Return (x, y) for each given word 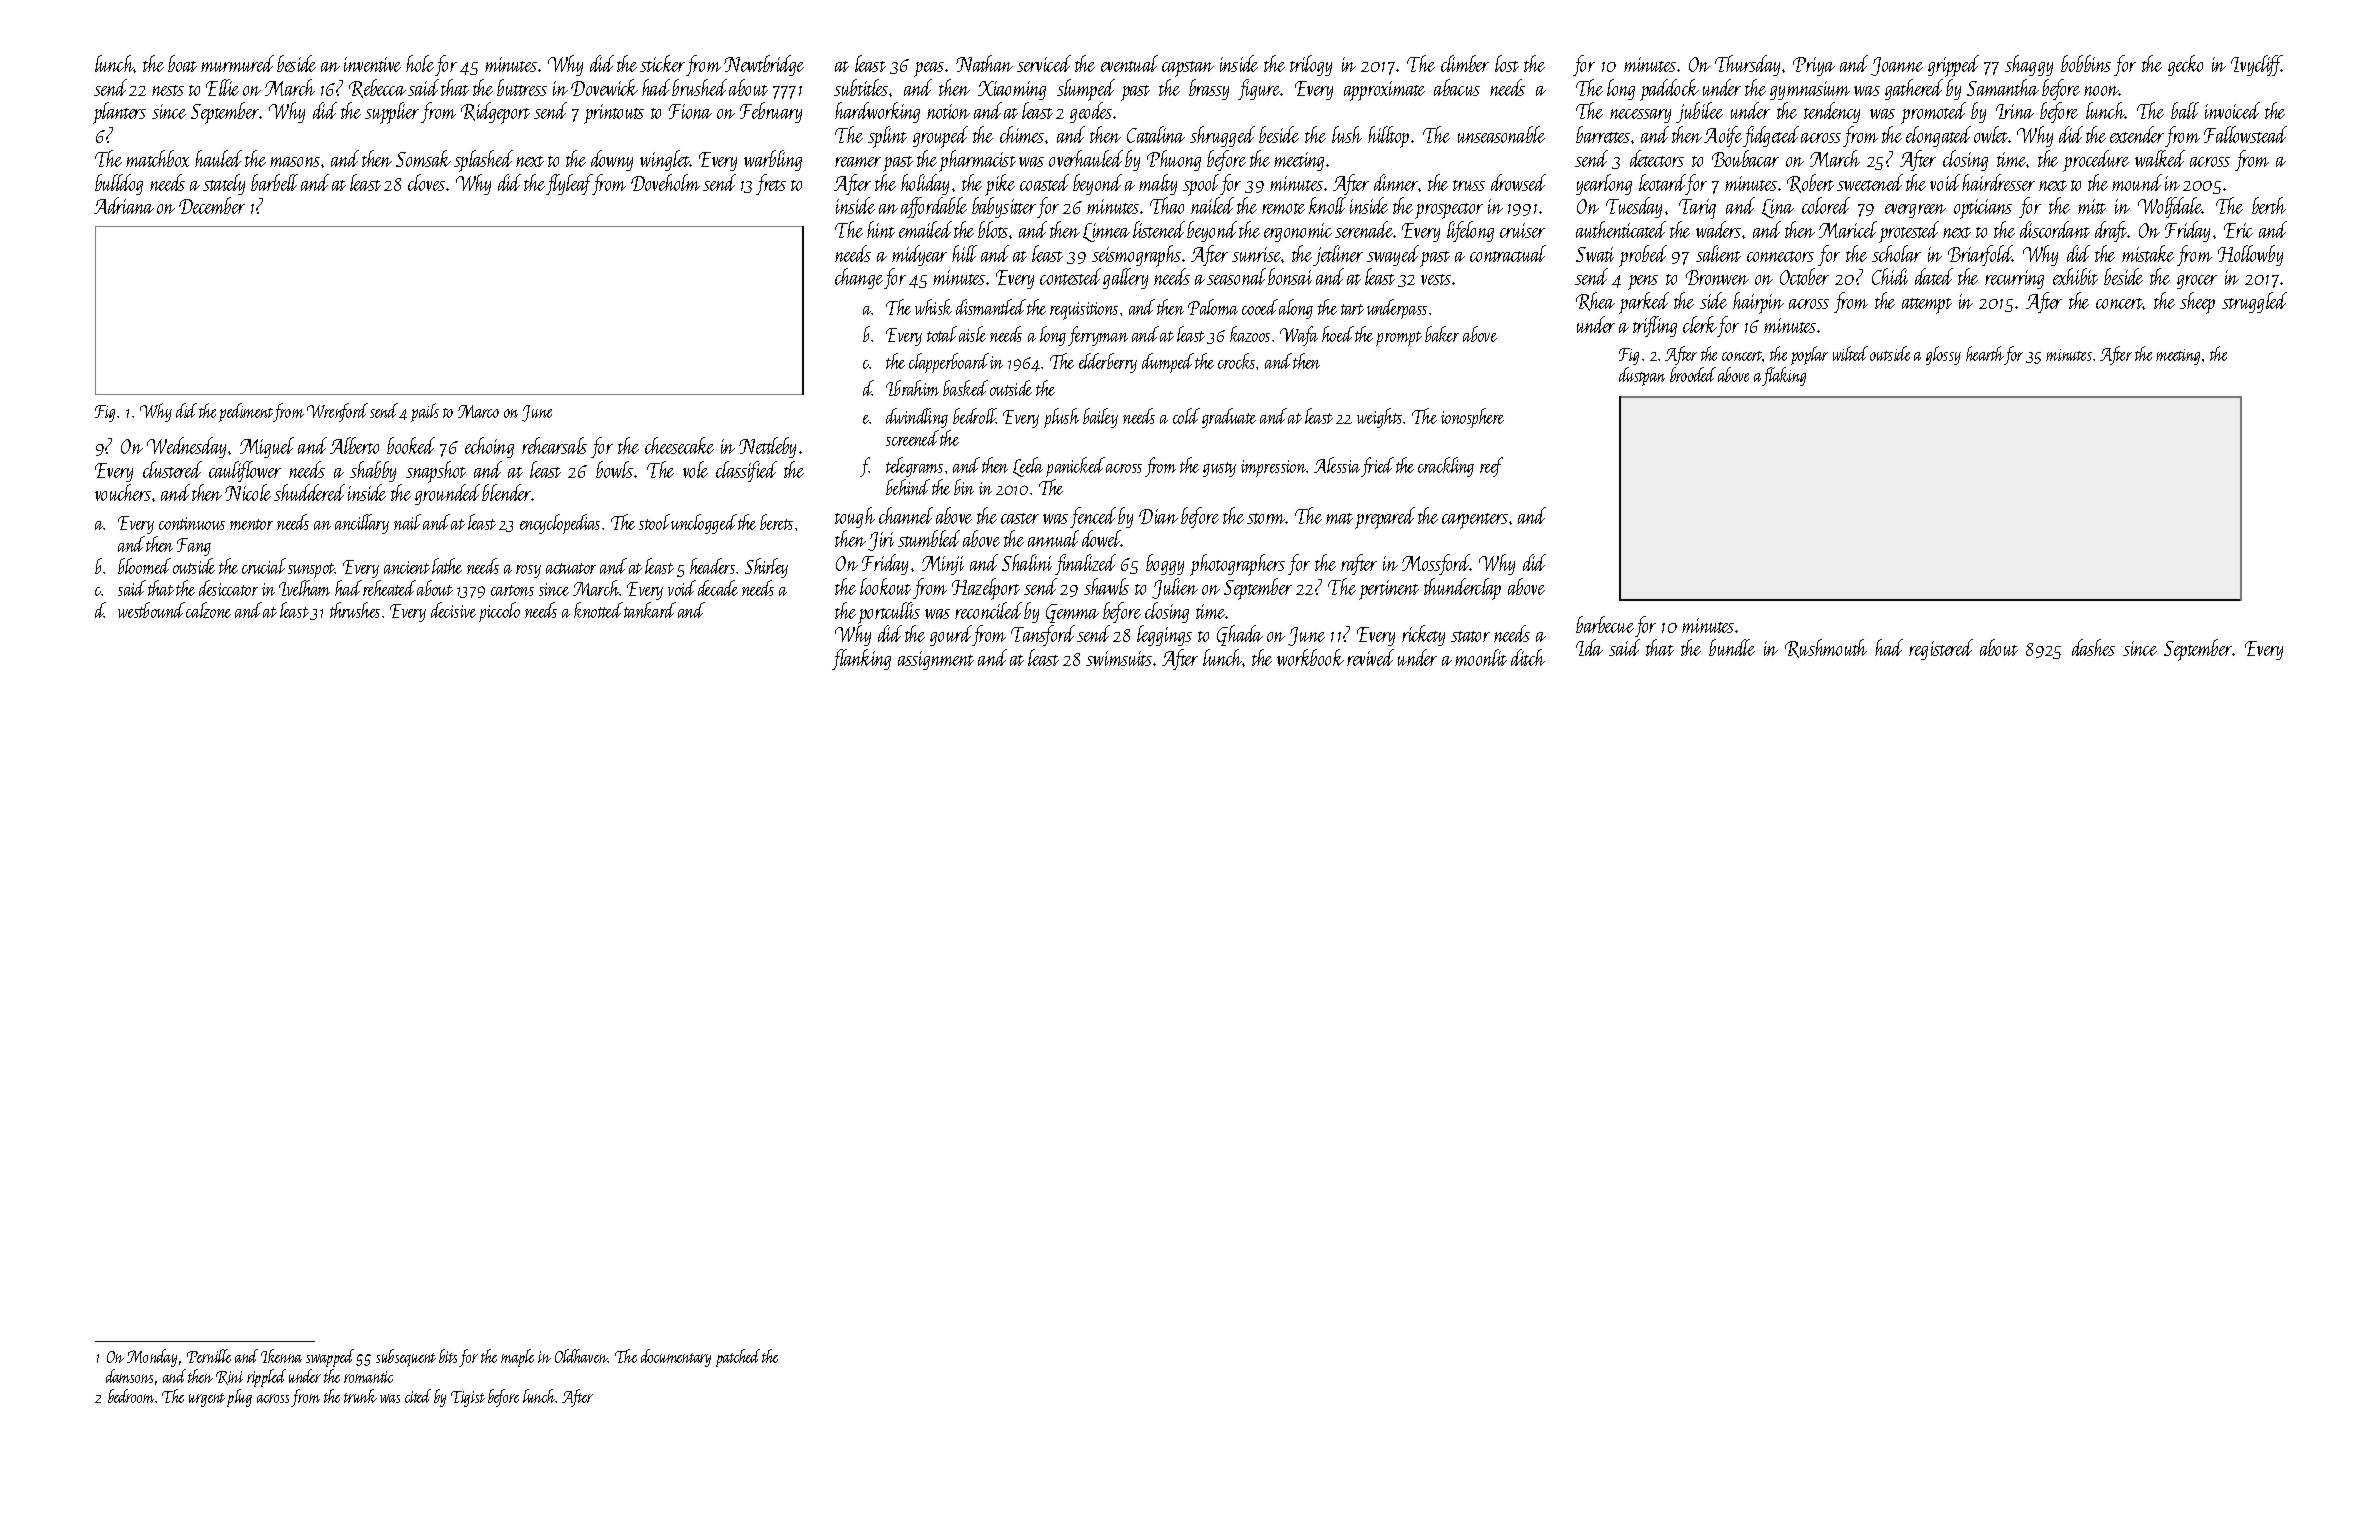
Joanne (1897, 66)
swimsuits (1119, 658)
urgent (207, 1400)
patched (738, 1358)
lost (1507, 63)
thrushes (355, 610)
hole (420, 63)
